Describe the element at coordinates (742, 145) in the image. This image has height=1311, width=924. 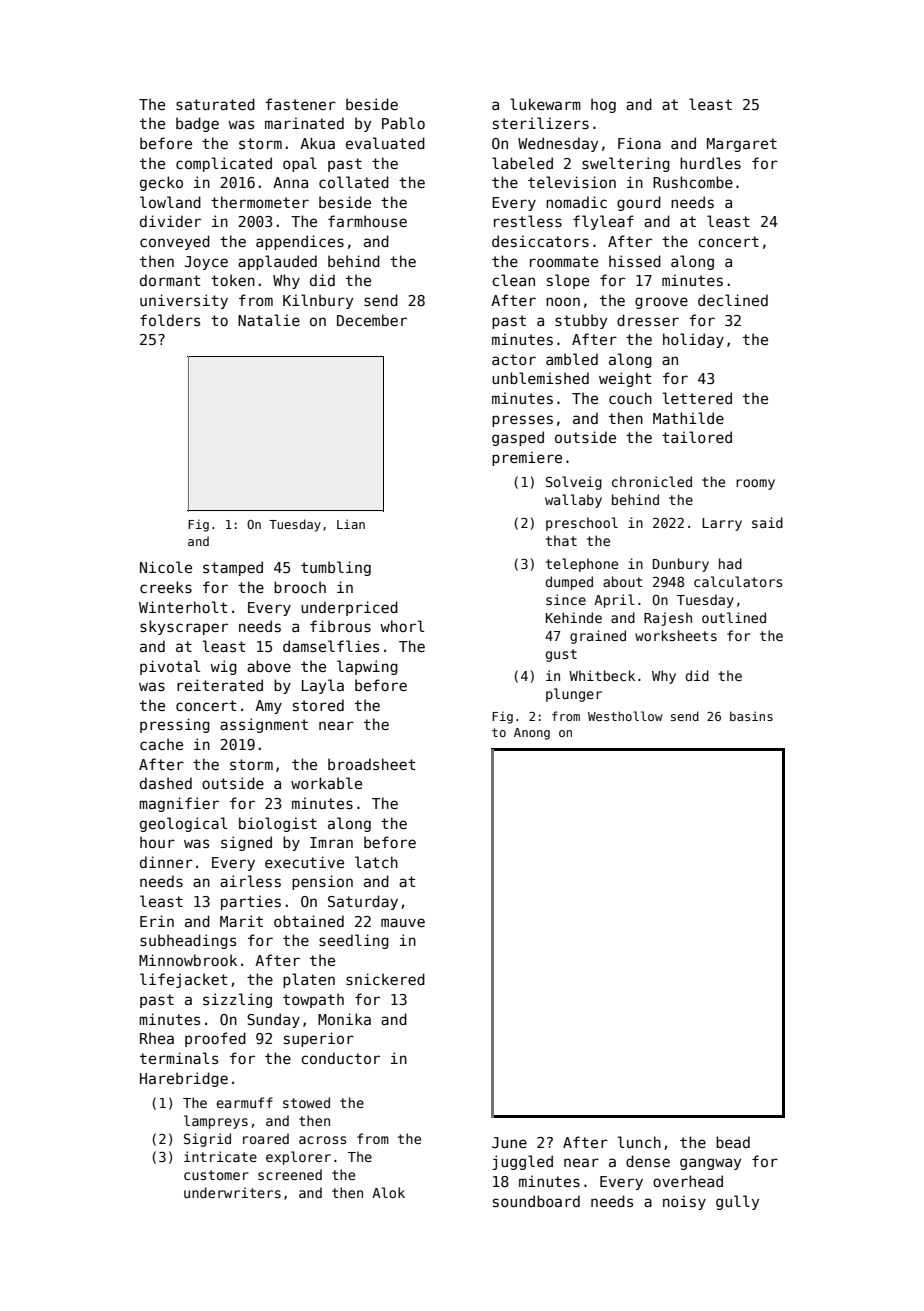
I see `Margaret` at that location.
